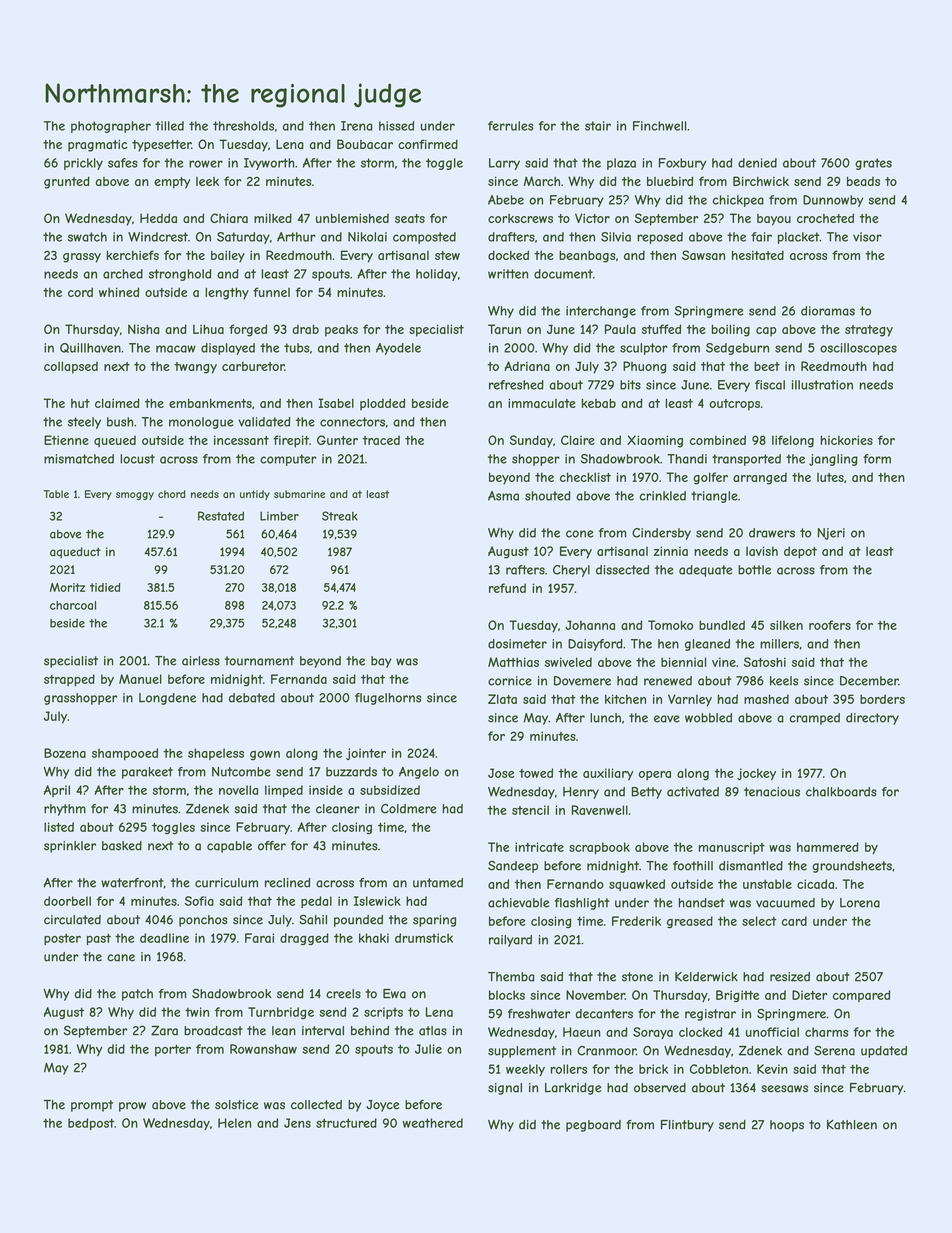 This screenshot has height=1233, width=952. Describe the element at coordinates (229, 218) in the screenshot. I see `Chiara` at that location.
